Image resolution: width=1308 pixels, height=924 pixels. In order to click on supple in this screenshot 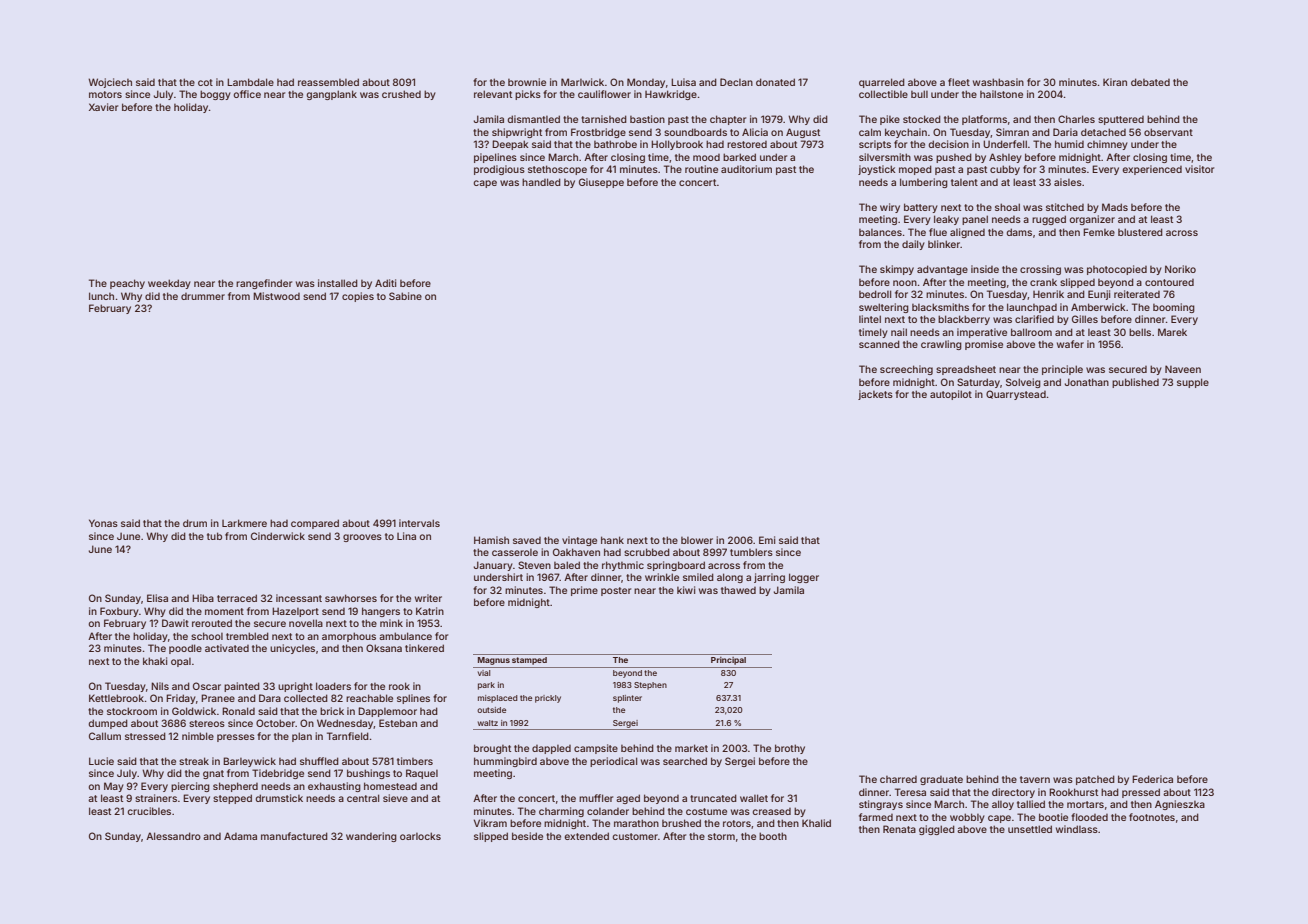, I will do `click(1193, 383)`.
